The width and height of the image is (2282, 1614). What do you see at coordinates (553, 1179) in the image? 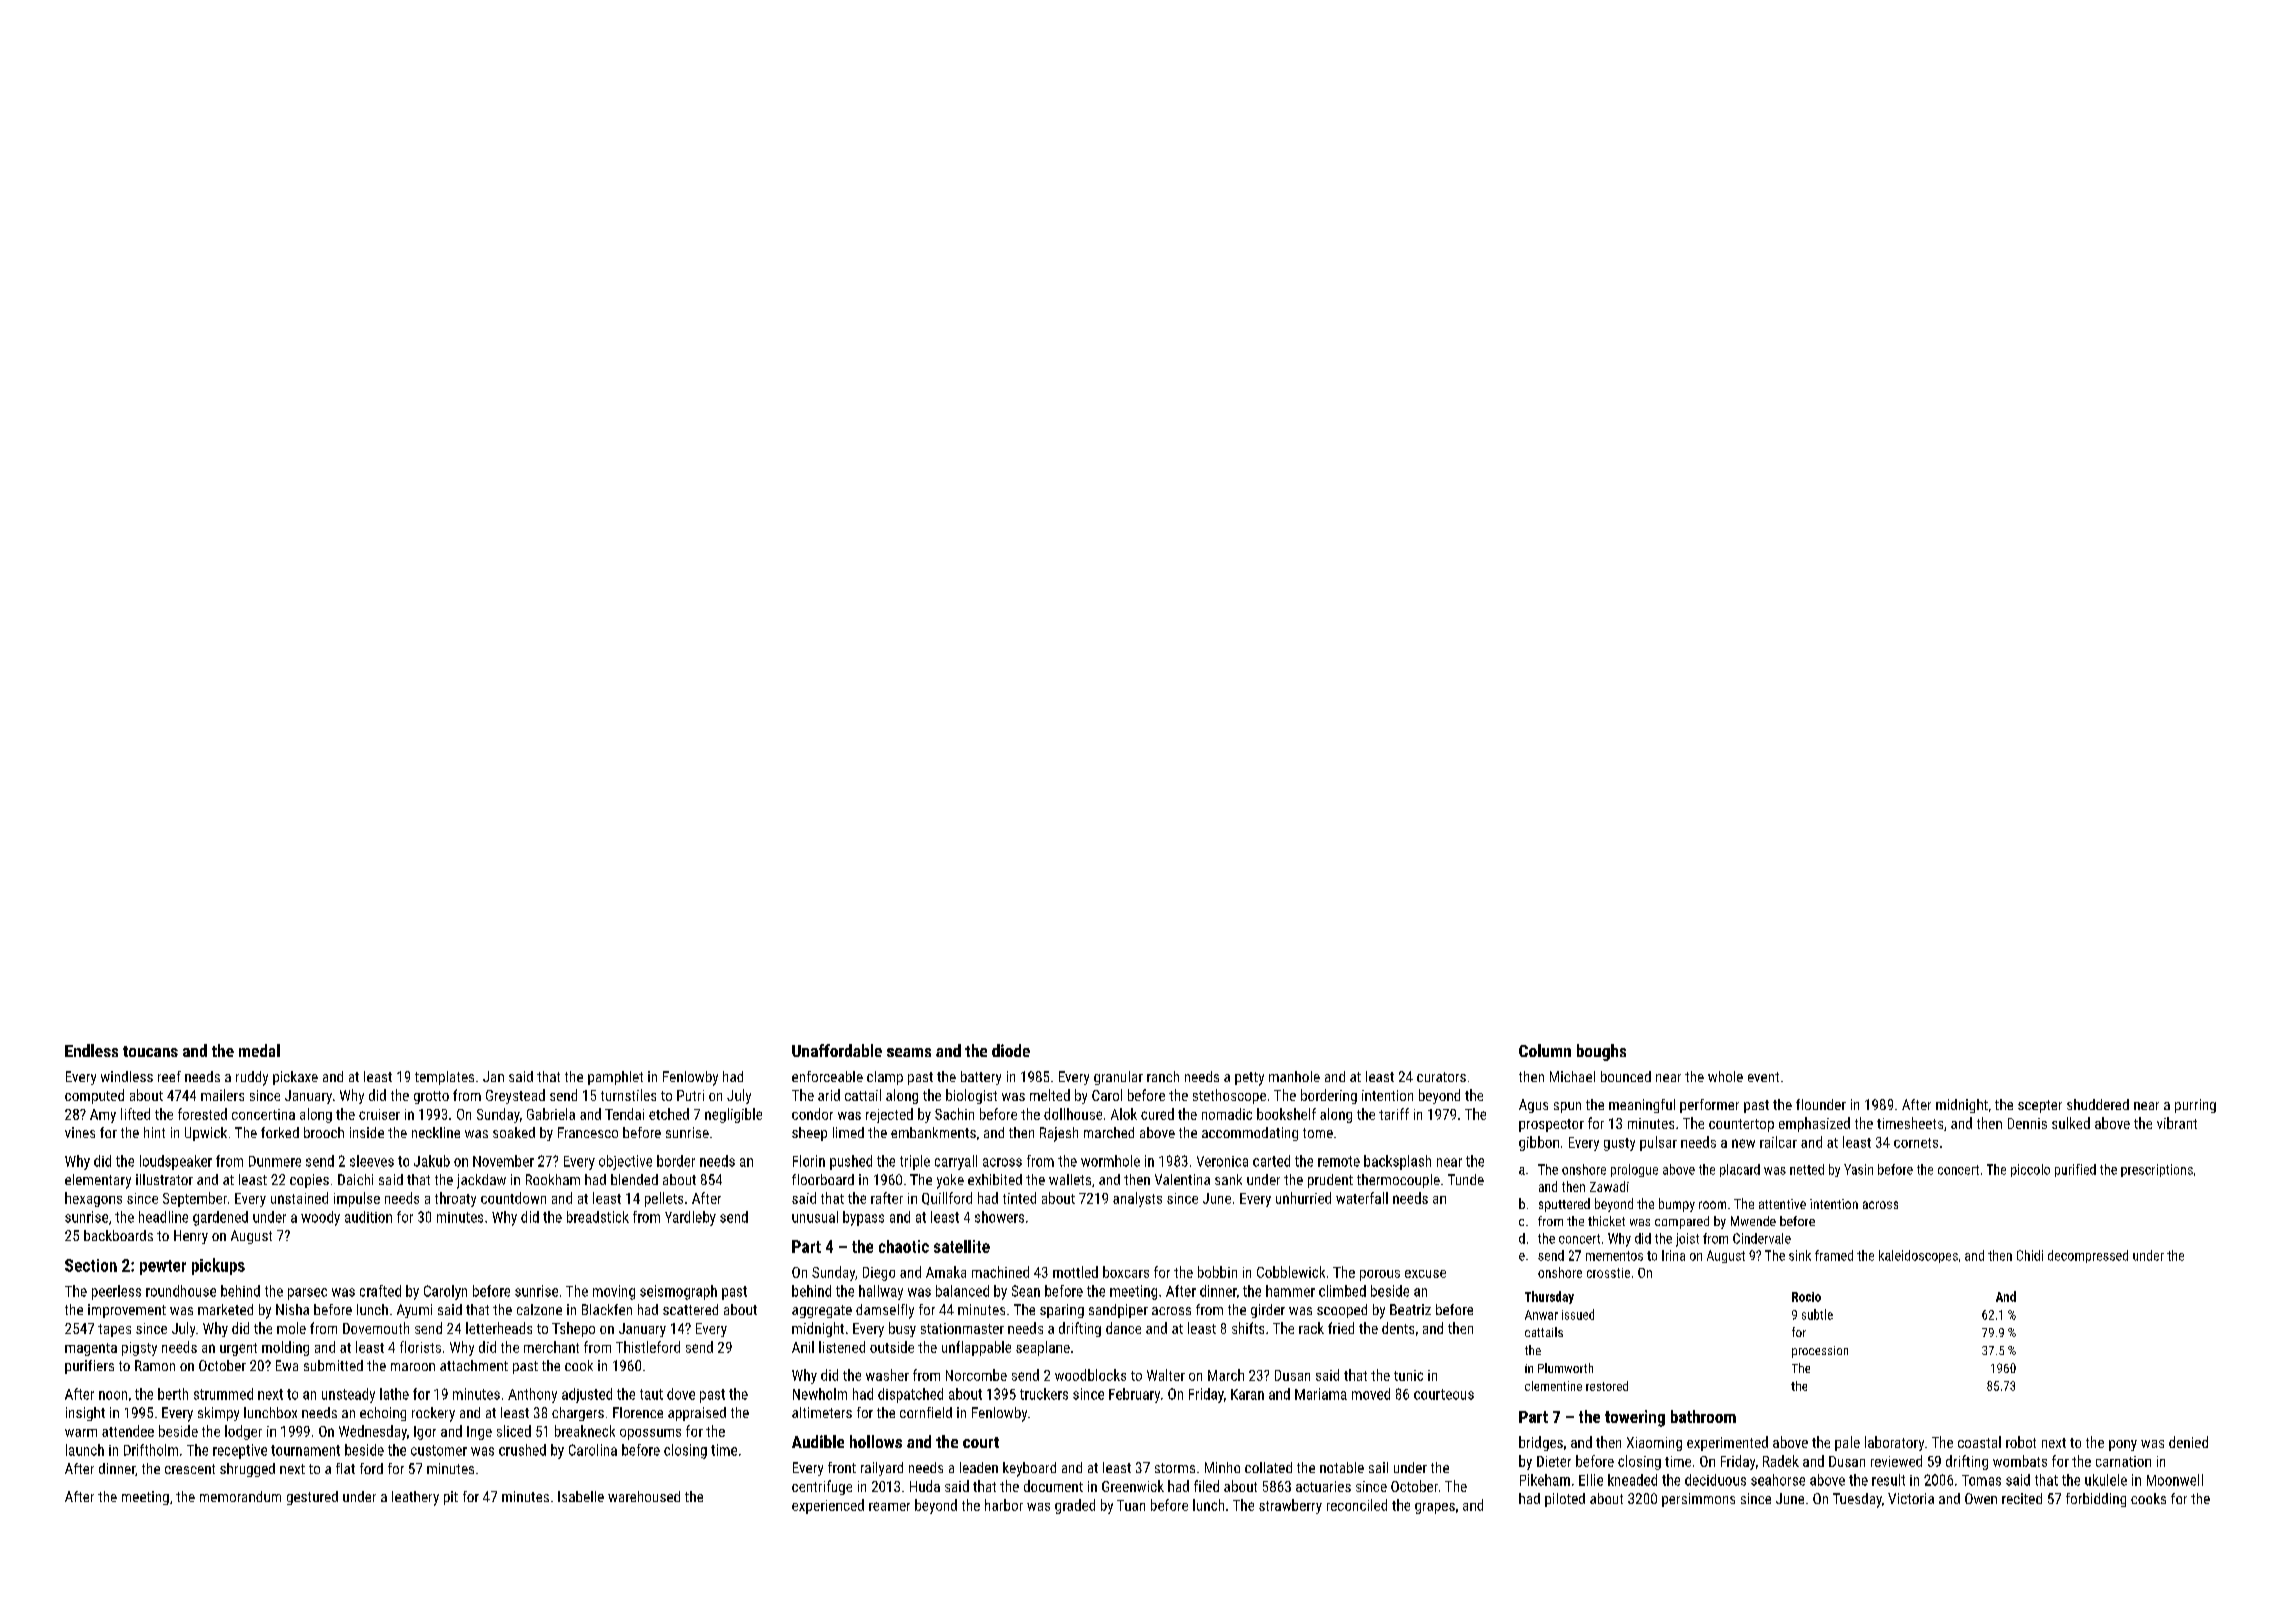
I see `Rookham` at bounding box center [553, 1179].
